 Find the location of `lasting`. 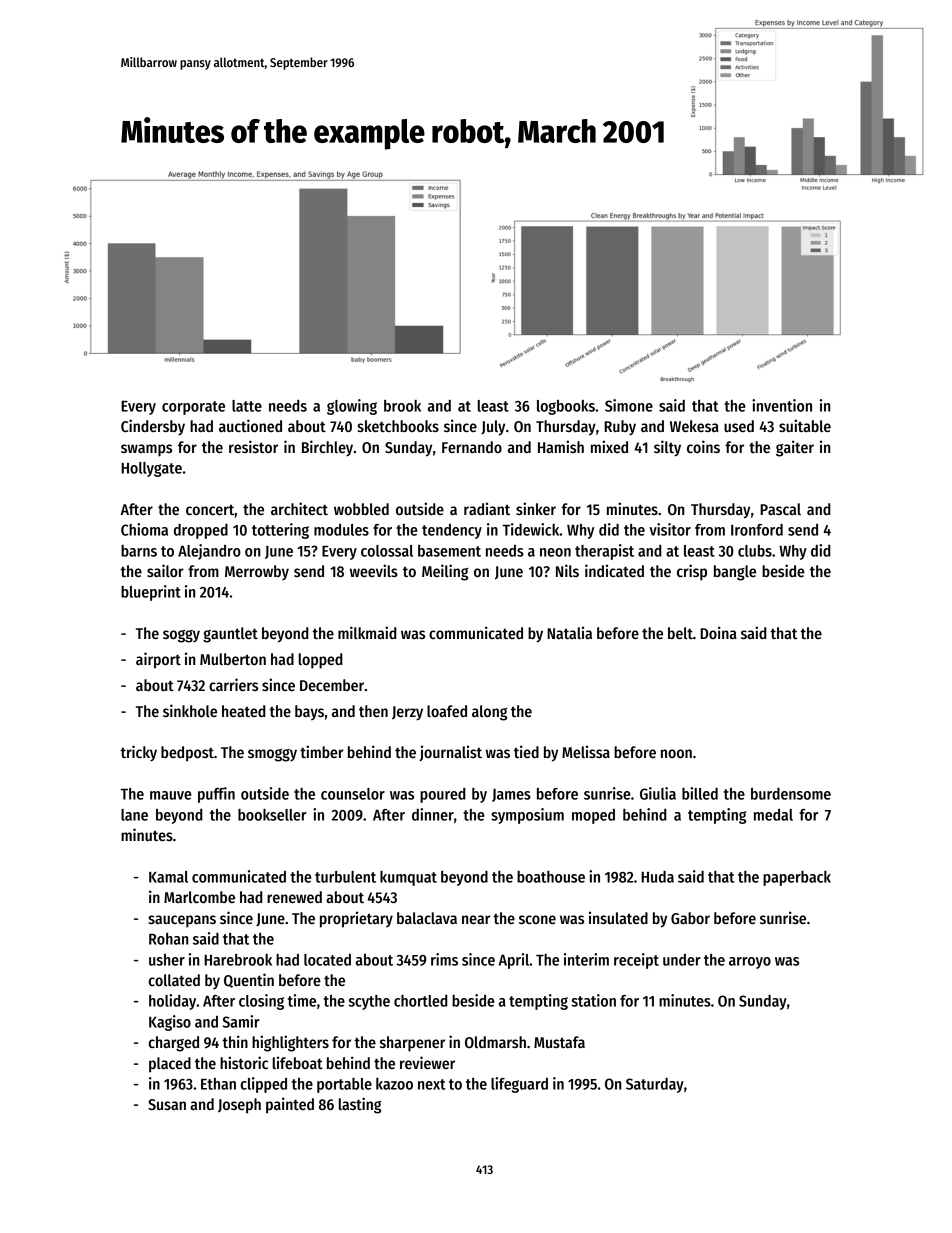

lasting is located at coordinates (360, 1105).
